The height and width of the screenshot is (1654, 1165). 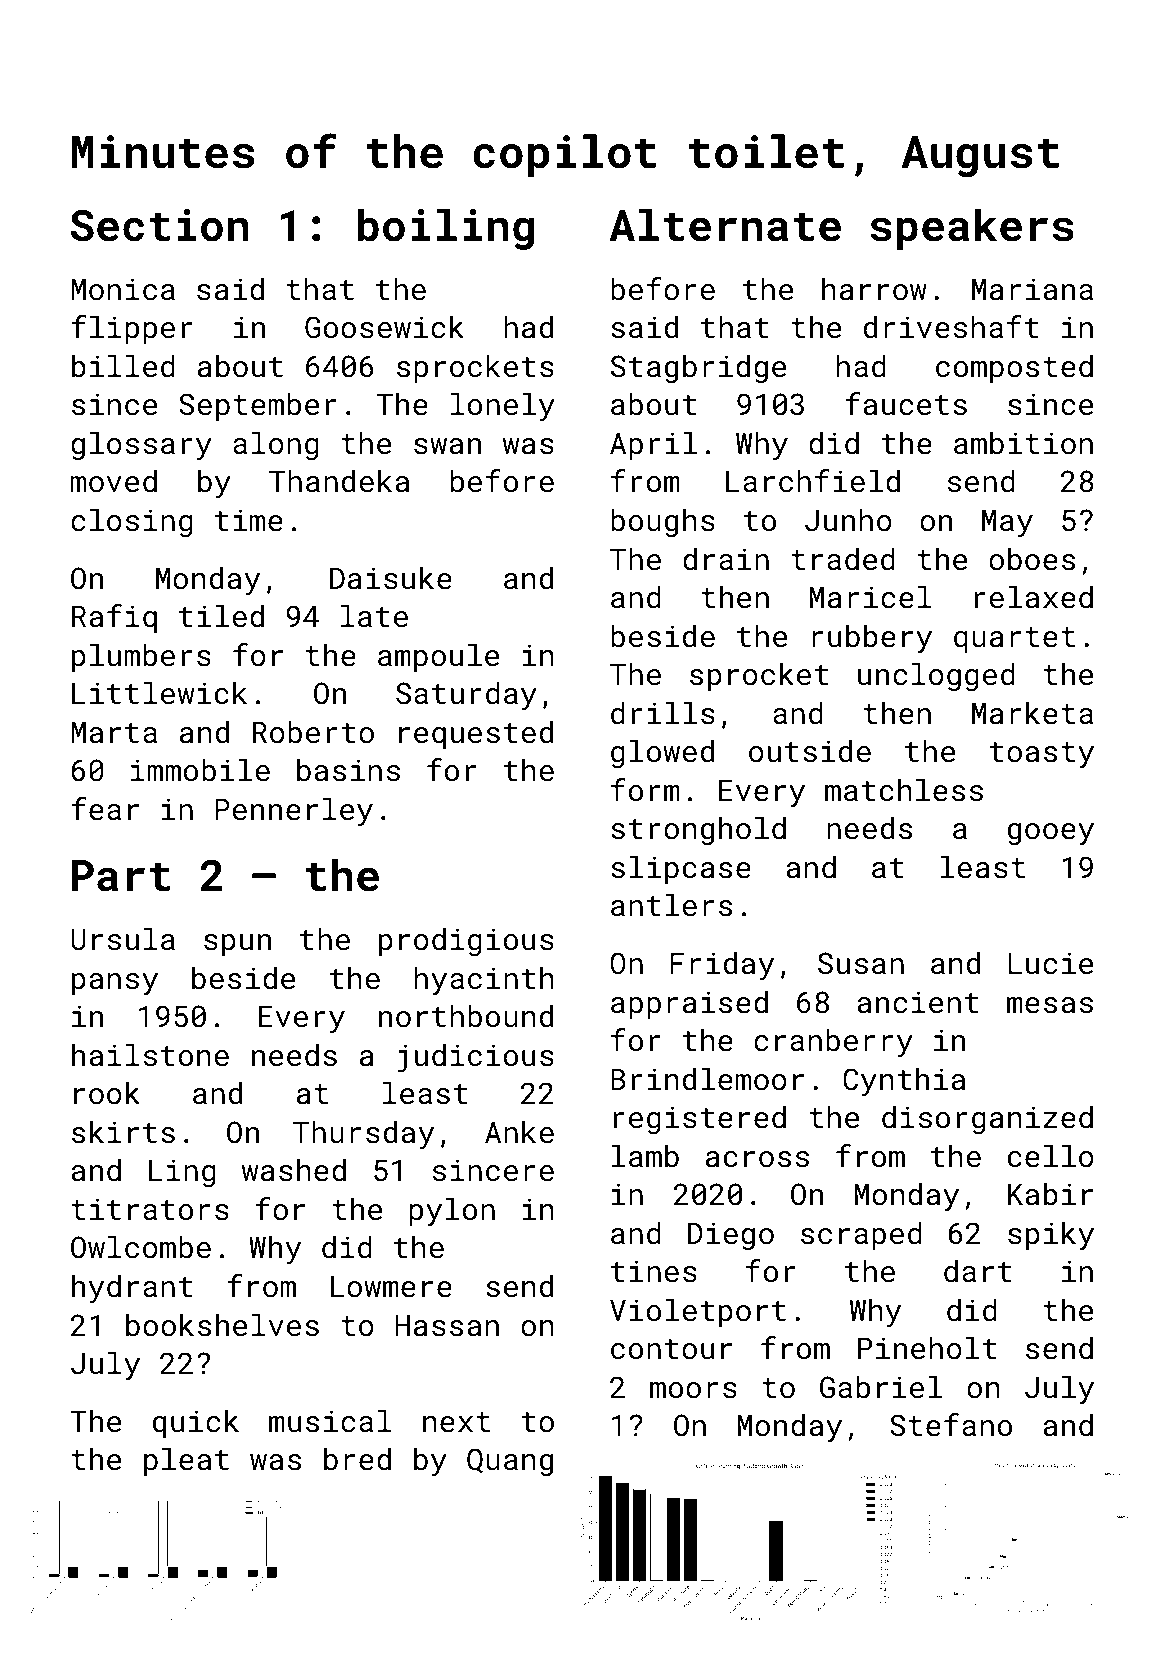 What do you see at coordinates (861, 1235) in the screenshot?
I see `scraped` at bounding box center [861, 1235].
